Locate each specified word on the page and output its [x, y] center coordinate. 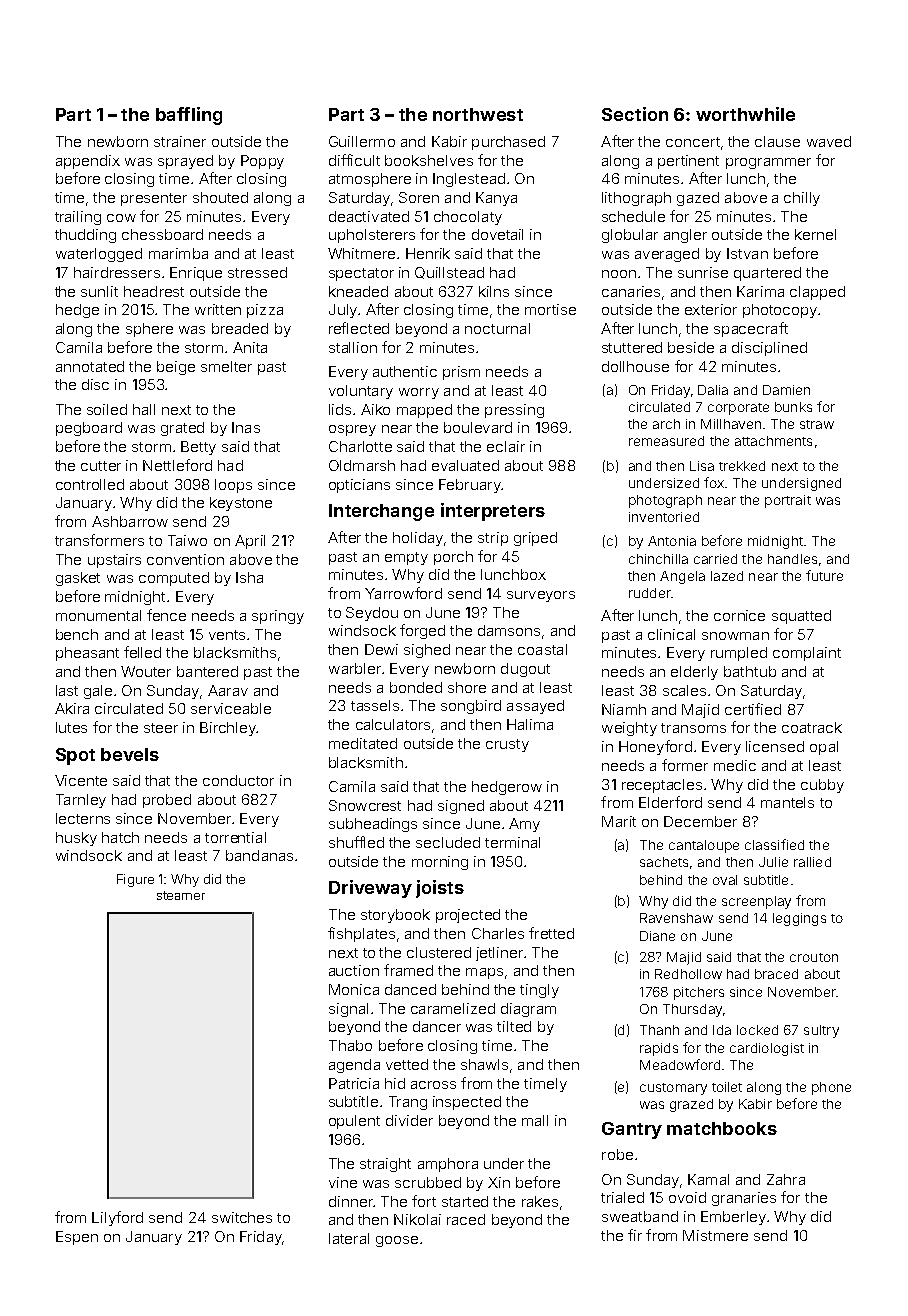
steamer [181, 895]
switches [242, 1217]
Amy [524, 825]
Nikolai [417, 1219]
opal [824, 748]
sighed [427, 651]
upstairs [114, 561]
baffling [189, 116]
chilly [802, 199]
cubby [822, 786]
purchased [508, 143]
